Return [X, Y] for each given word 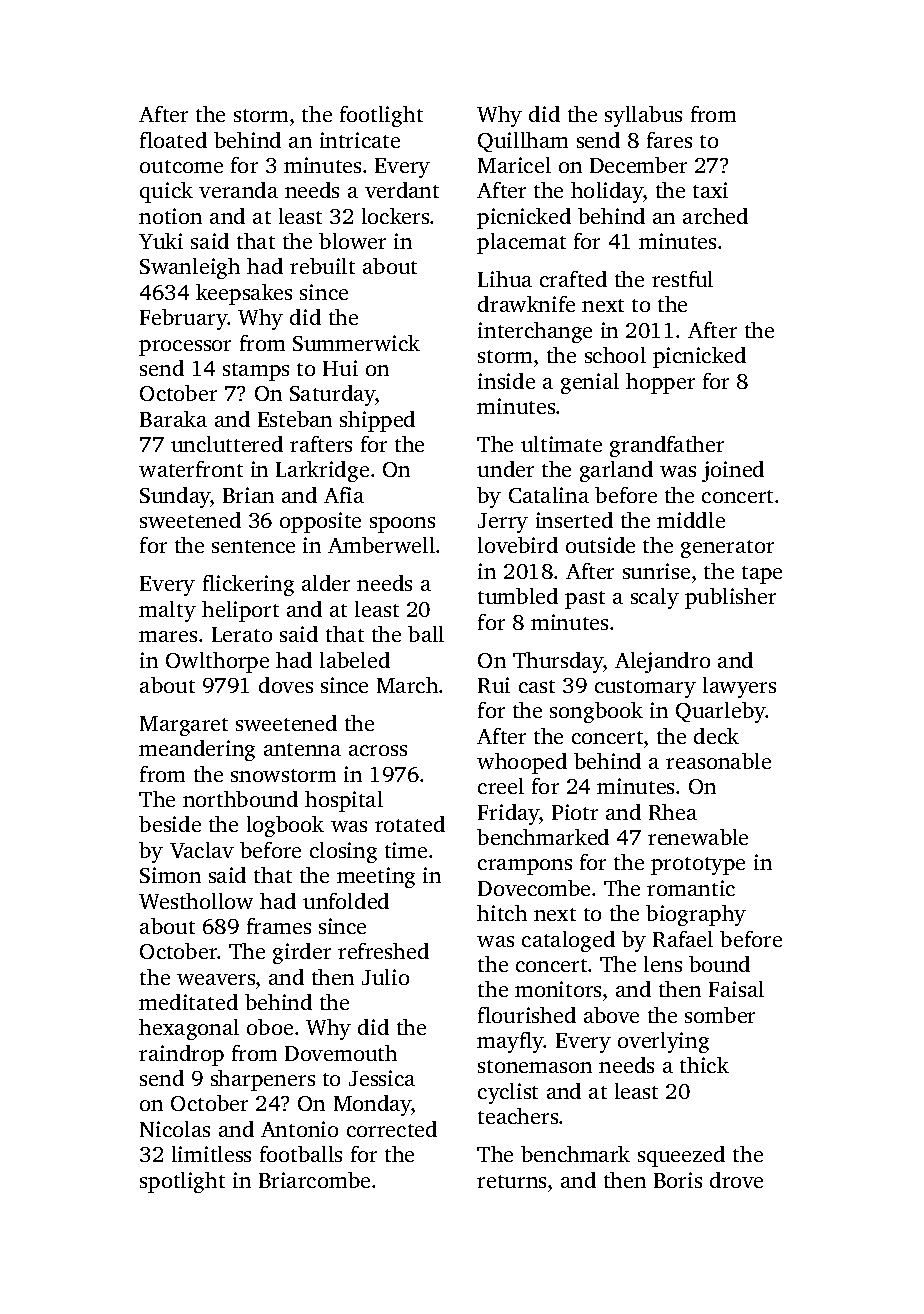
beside [170, 824]
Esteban [295, 419]
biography [696, 915]
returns [511, 1181]
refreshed [383, 951]
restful [682, 279]
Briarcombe [314, 1180]
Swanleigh [190, 268]
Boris [678, 1180]
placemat [521, 243]
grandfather [667, 446]
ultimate [561, 444]
